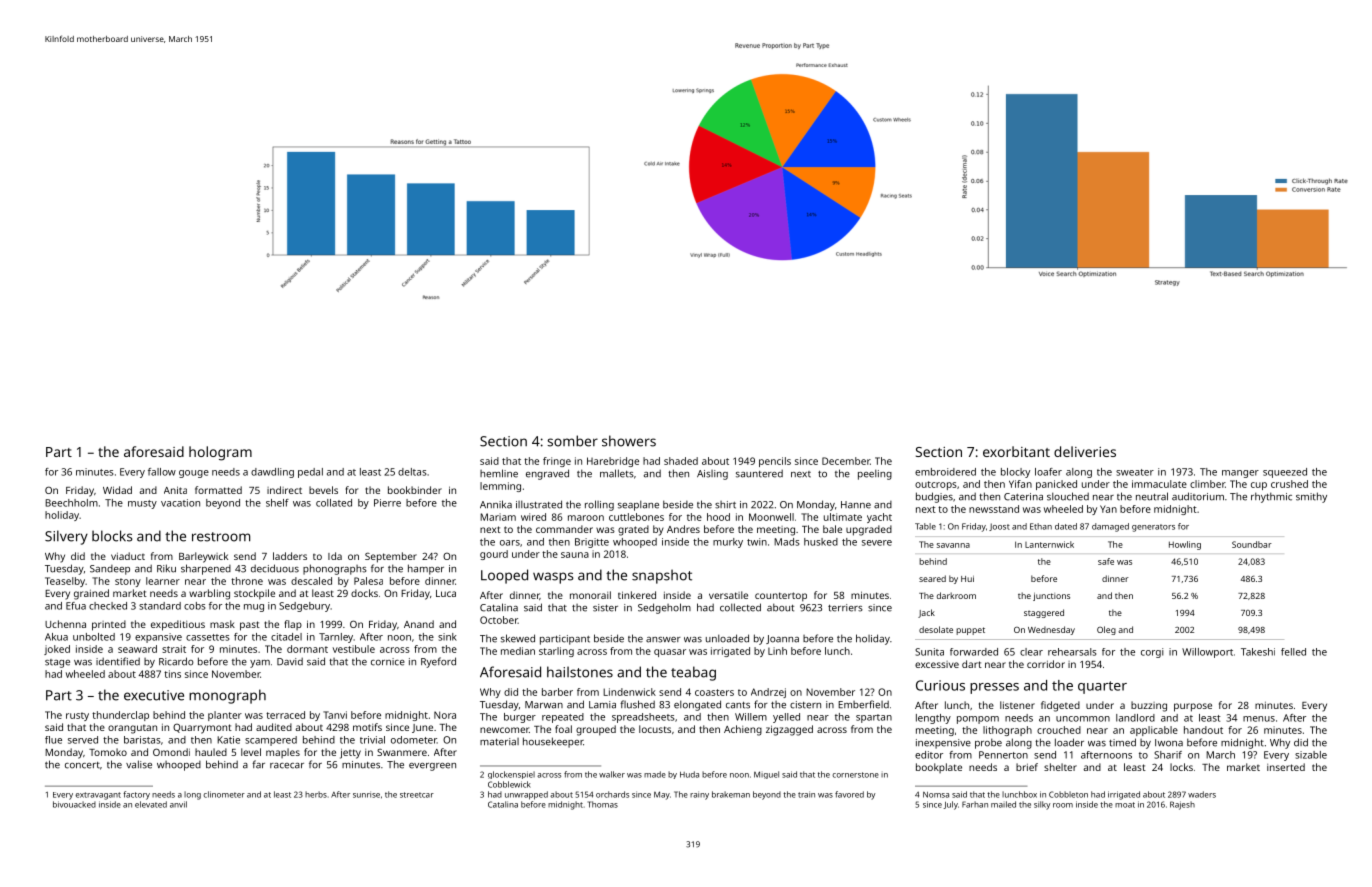 The width and height of the image is (1372, 887). What do you see at coordinates (789, 730) in the image?
I see `zigzagged` at bounding box center [789, 730].
